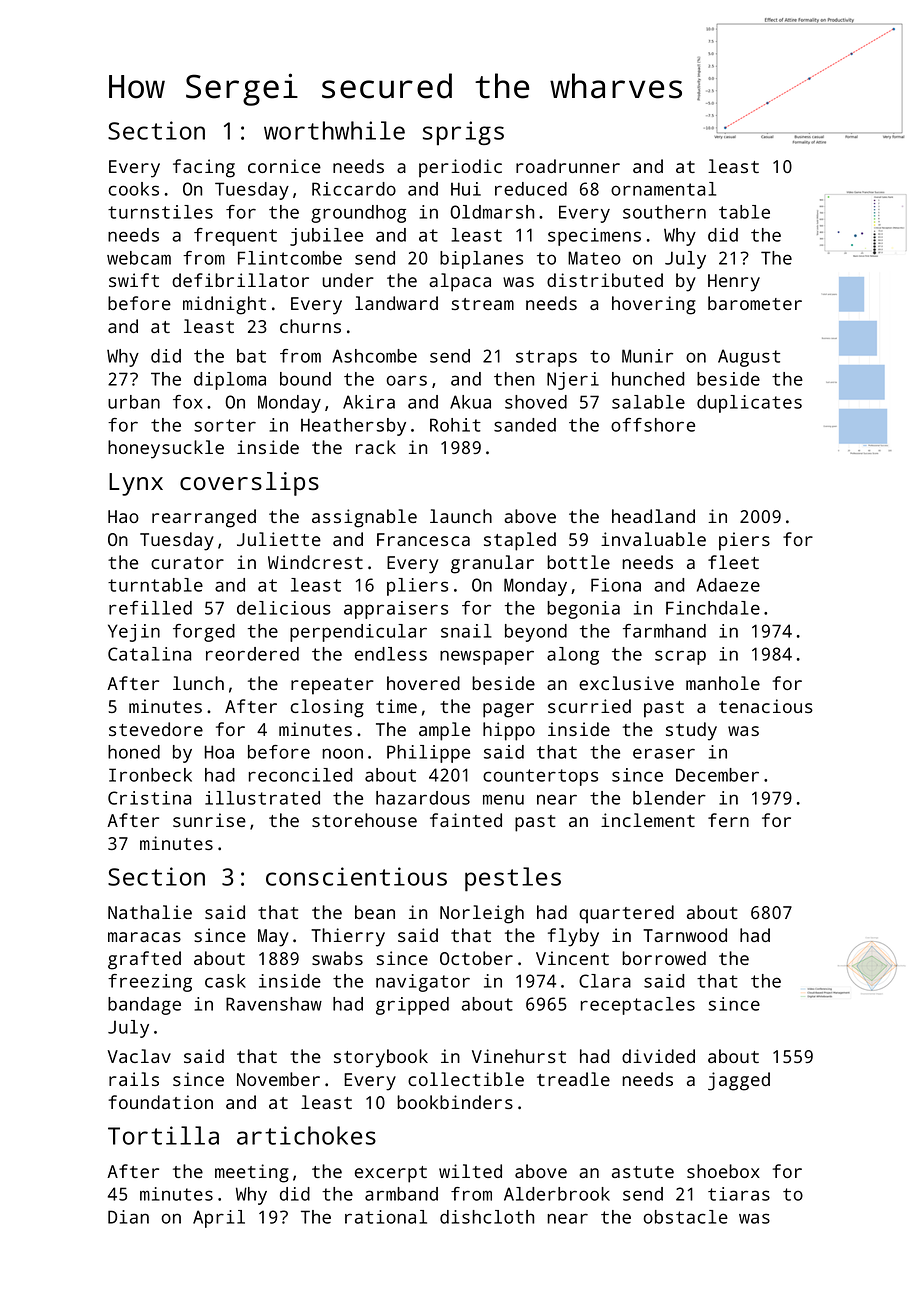  What do you see at coordinates (156, 729) in the screenshot?
I see `stevedore` at bounding box center [156, 729].
